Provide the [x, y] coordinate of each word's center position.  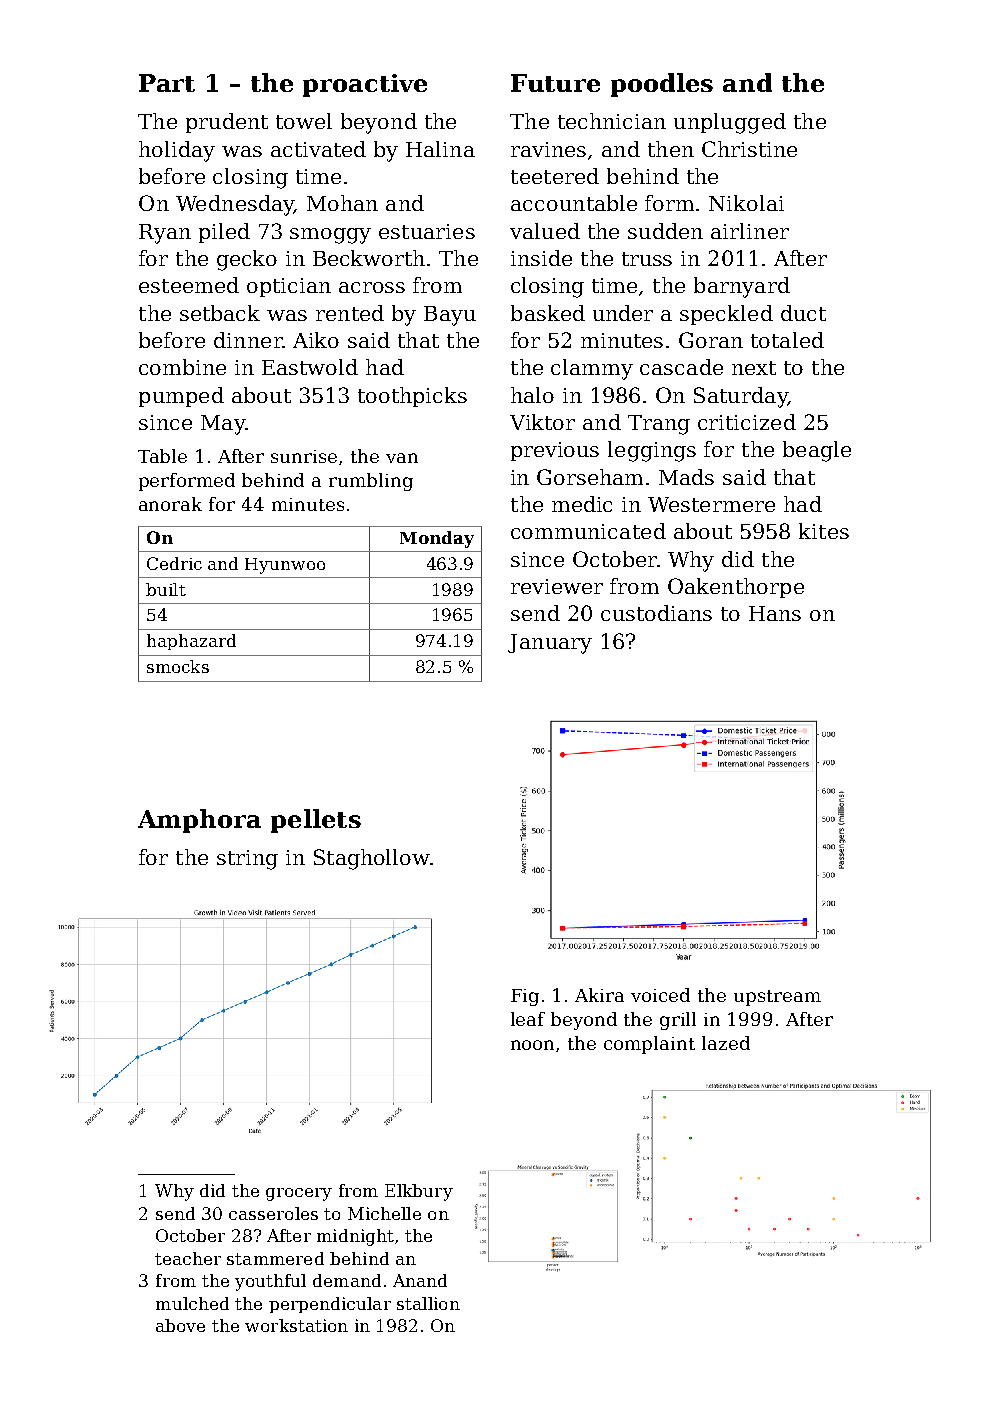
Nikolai [746, 203]
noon [532, 1045]
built [166, 589]
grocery [299, 1194]
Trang [659, 425]
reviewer [557, 586]
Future [555, 83]
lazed [726, 1043]
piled [224, 233]
